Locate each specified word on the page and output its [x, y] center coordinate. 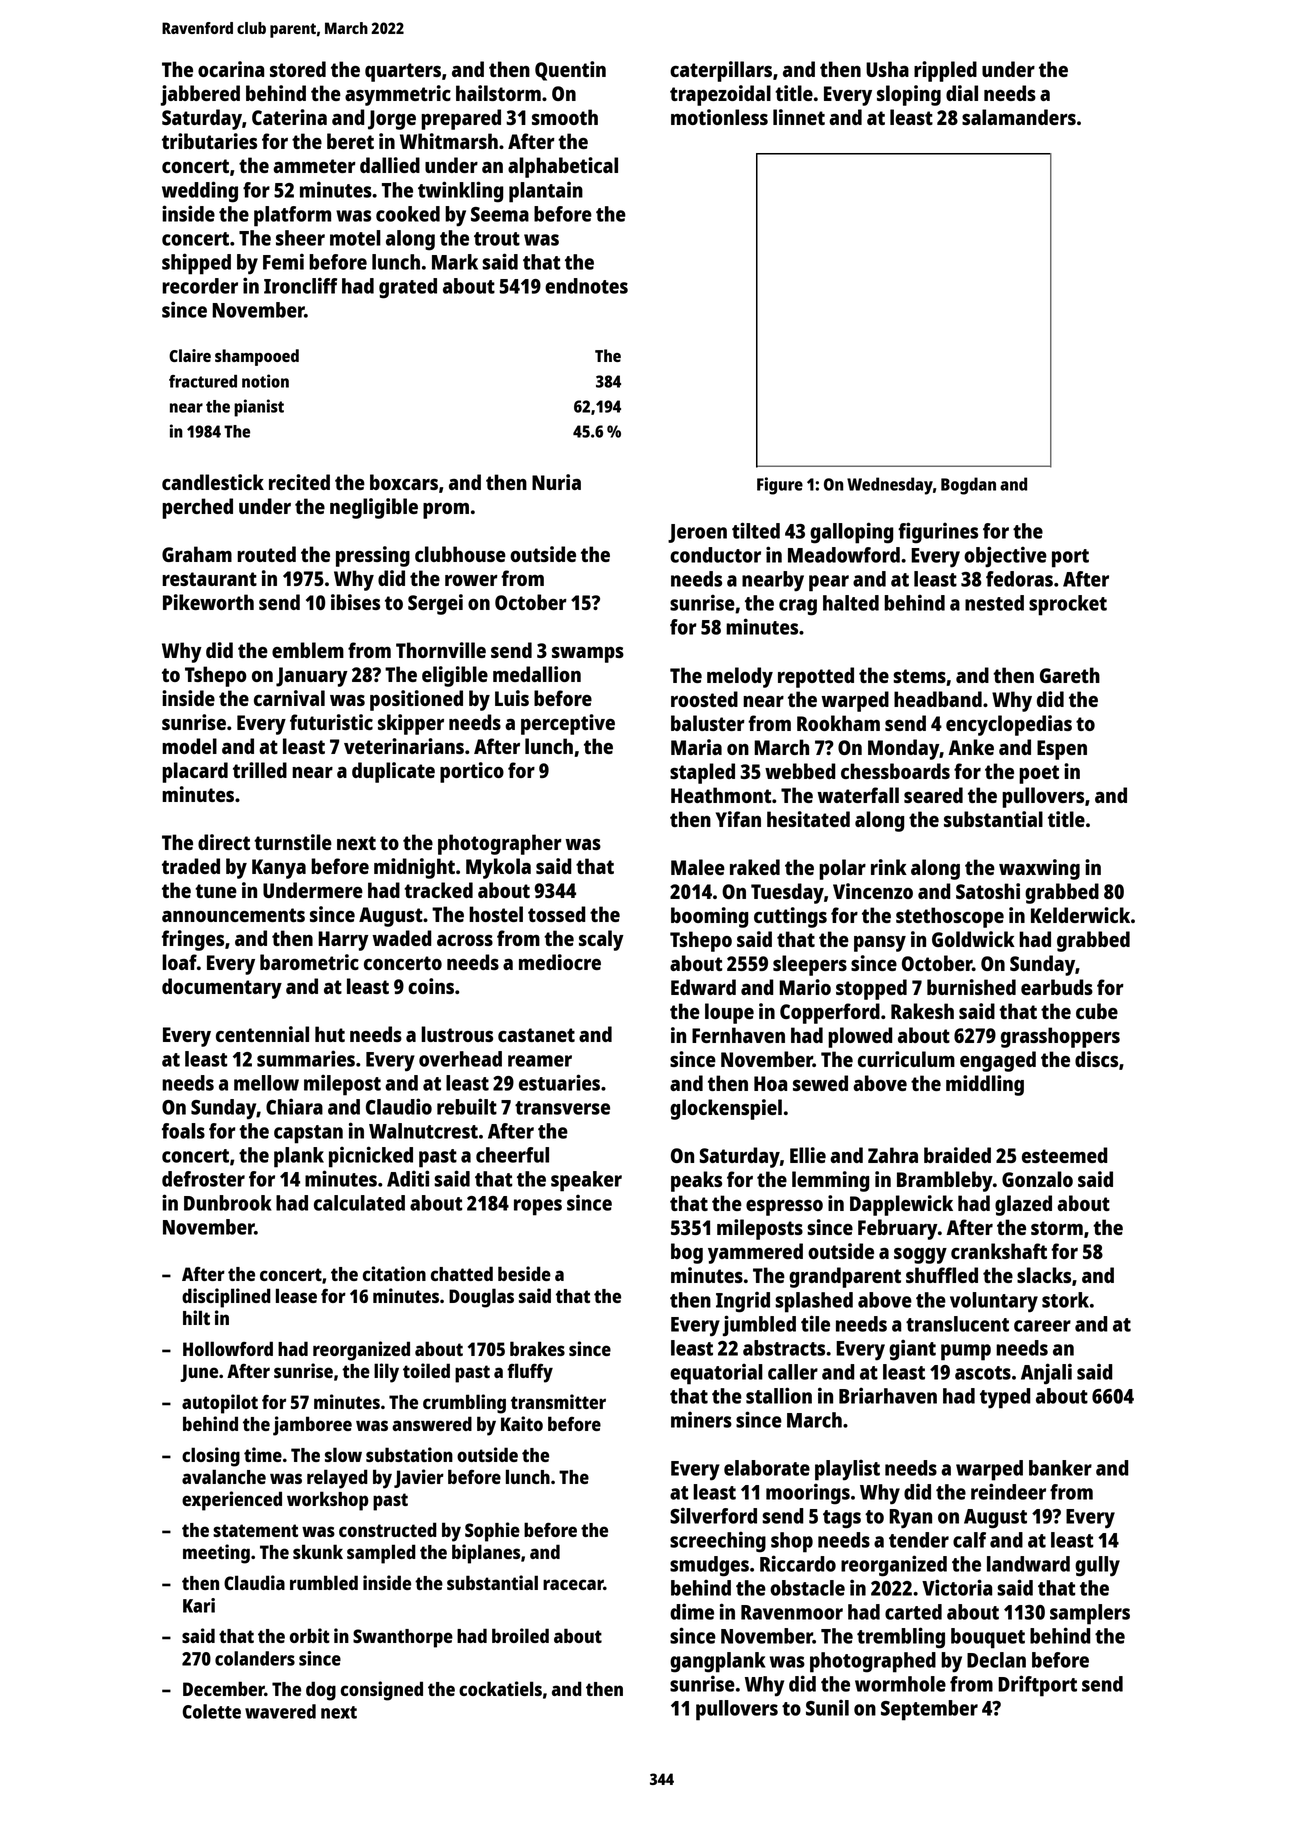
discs [1096, 1059]
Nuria [556, 482]
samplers [1090, 1614]
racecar [573, 1584]
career [1042, 1326]
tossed [557, 914]
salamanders [1019, 117]
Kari [199, 1605]
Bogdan [968, 486]
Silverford [713, 1515]
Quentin [570, 71]
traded [191, 866]
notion [265, 381]
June [199, 1373]
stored [298, 69]
